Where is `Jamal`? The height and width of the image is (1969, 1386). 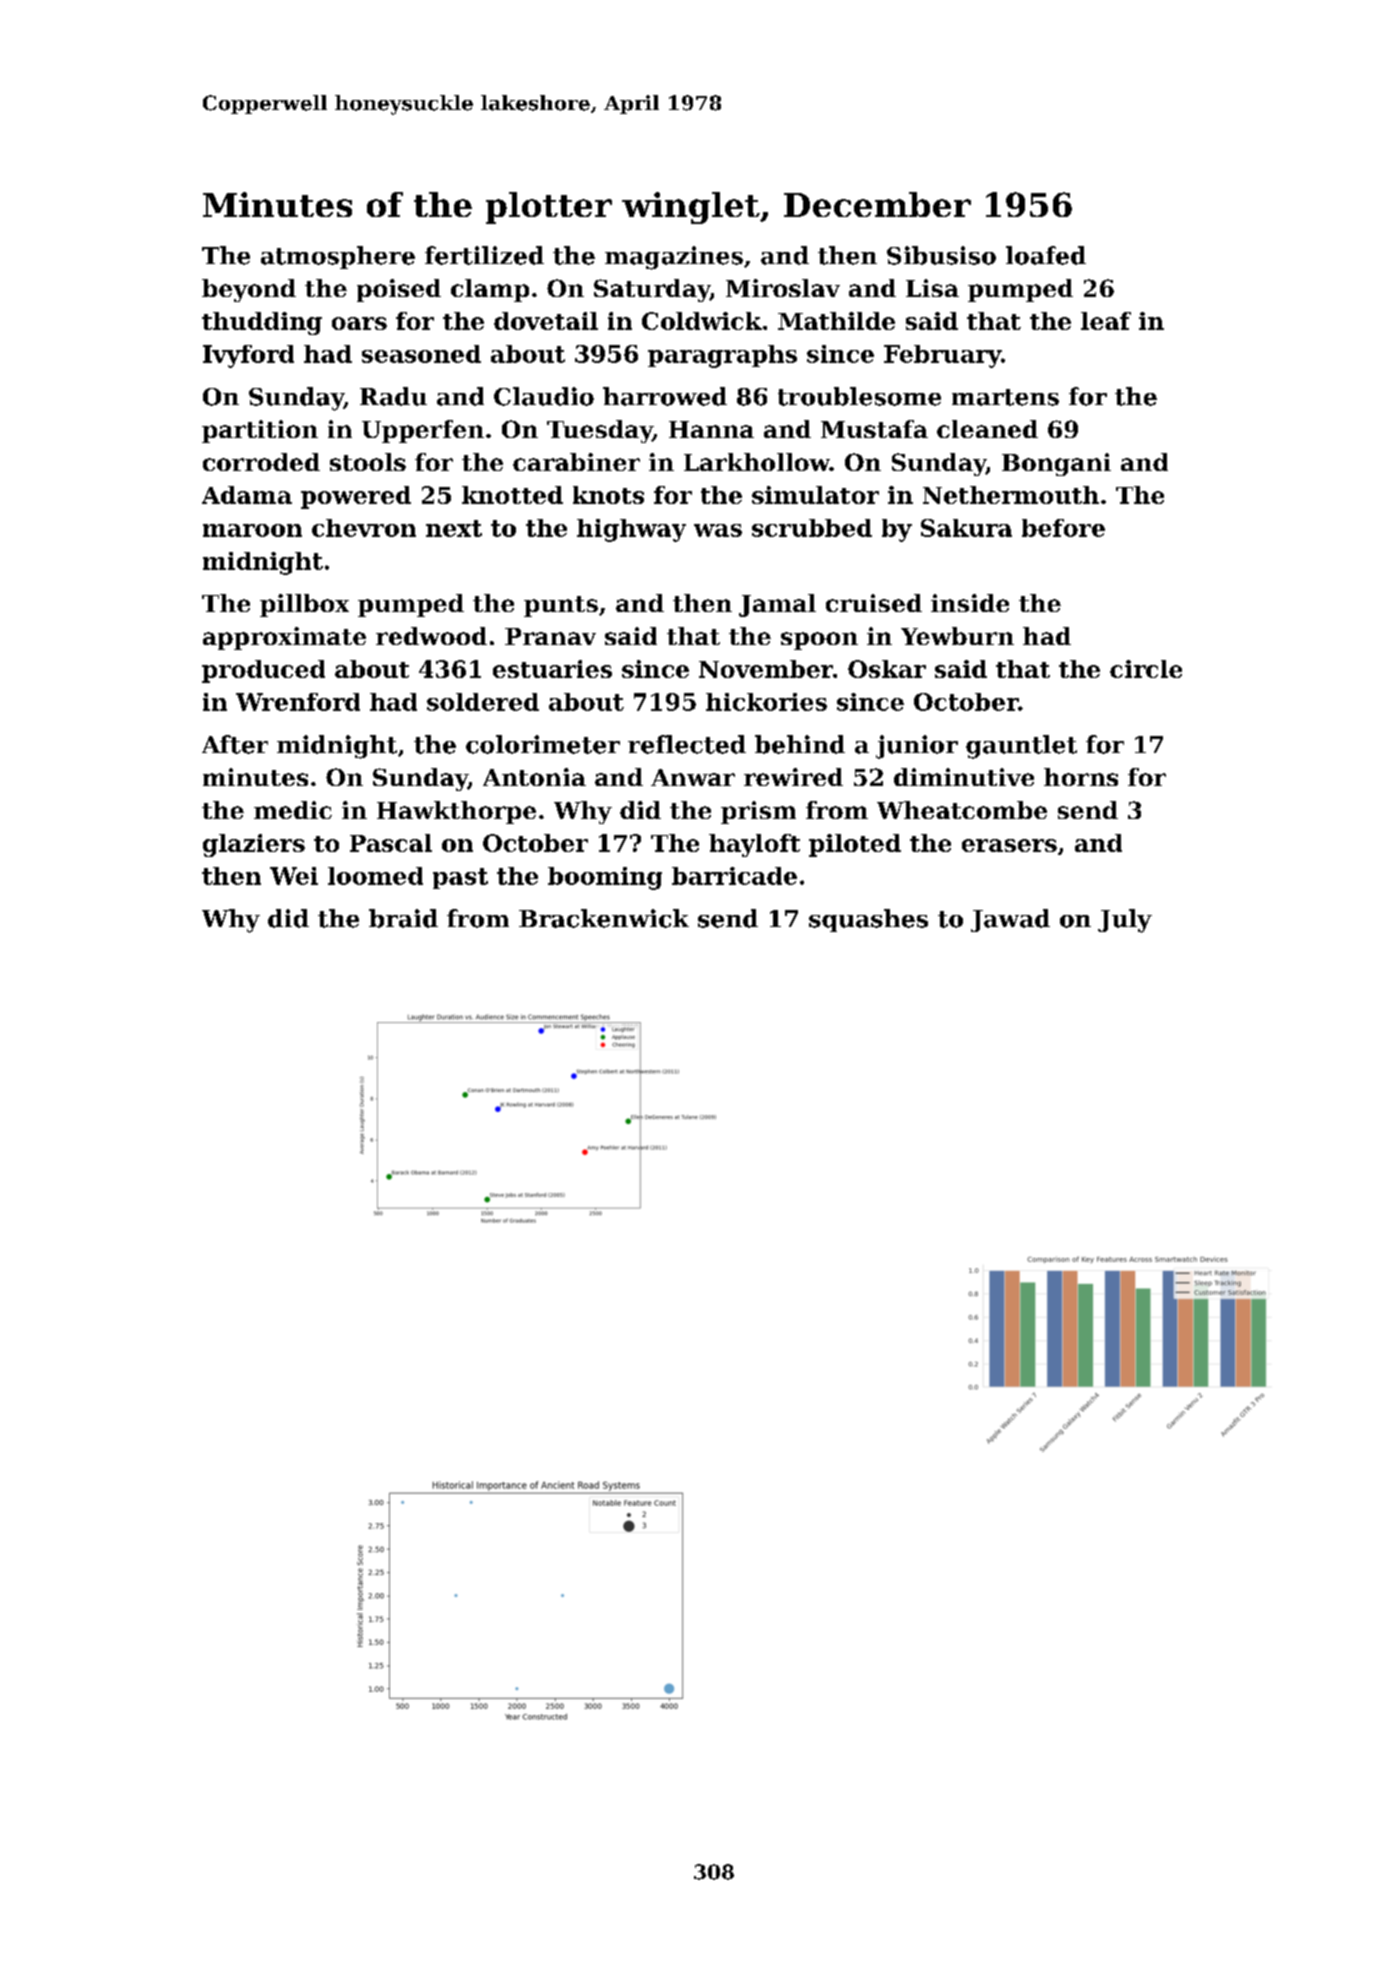
Jamal is located at coordinates (777, 605).
